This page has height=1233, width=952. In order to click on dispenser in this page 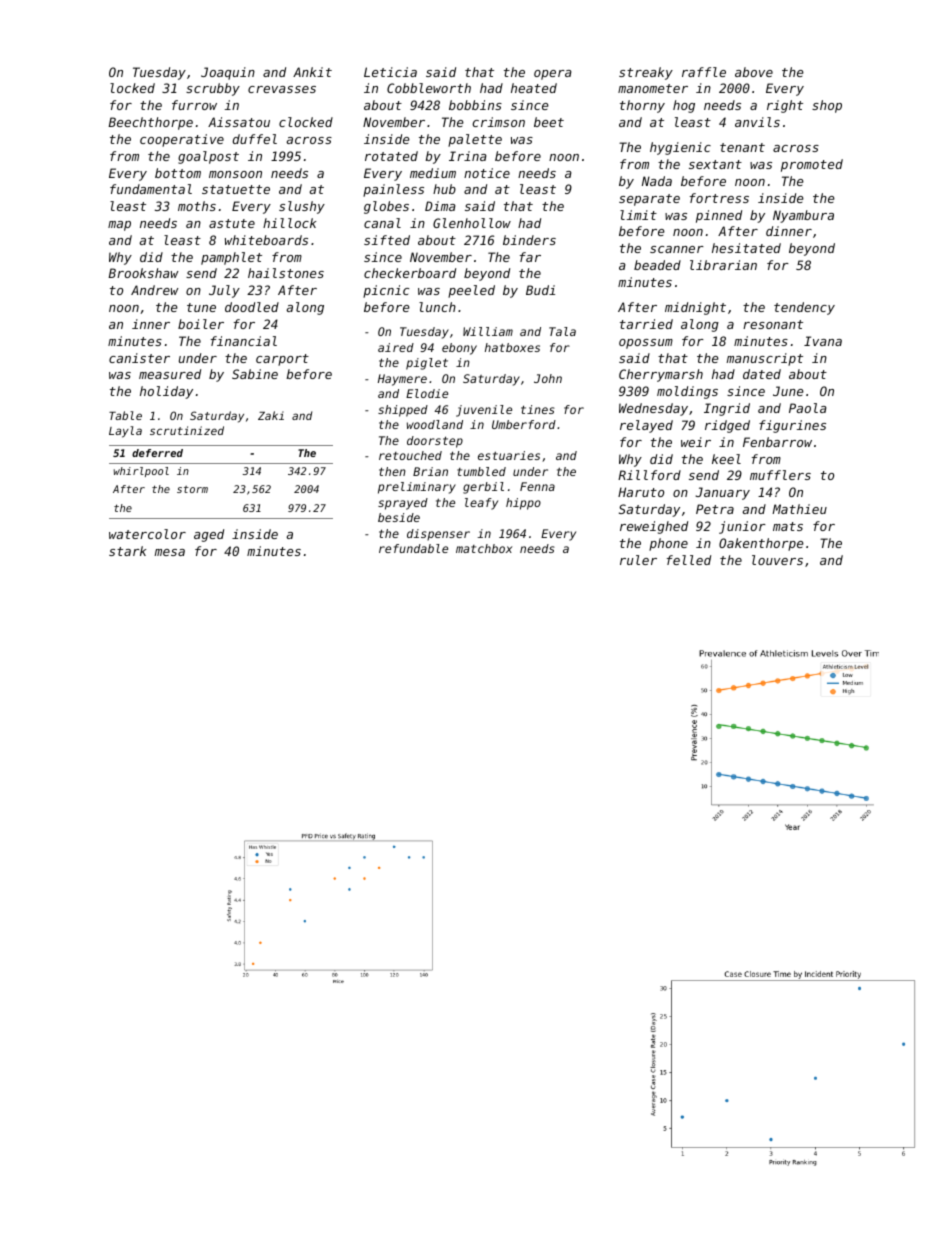, I will do `click(438, 535)`.
